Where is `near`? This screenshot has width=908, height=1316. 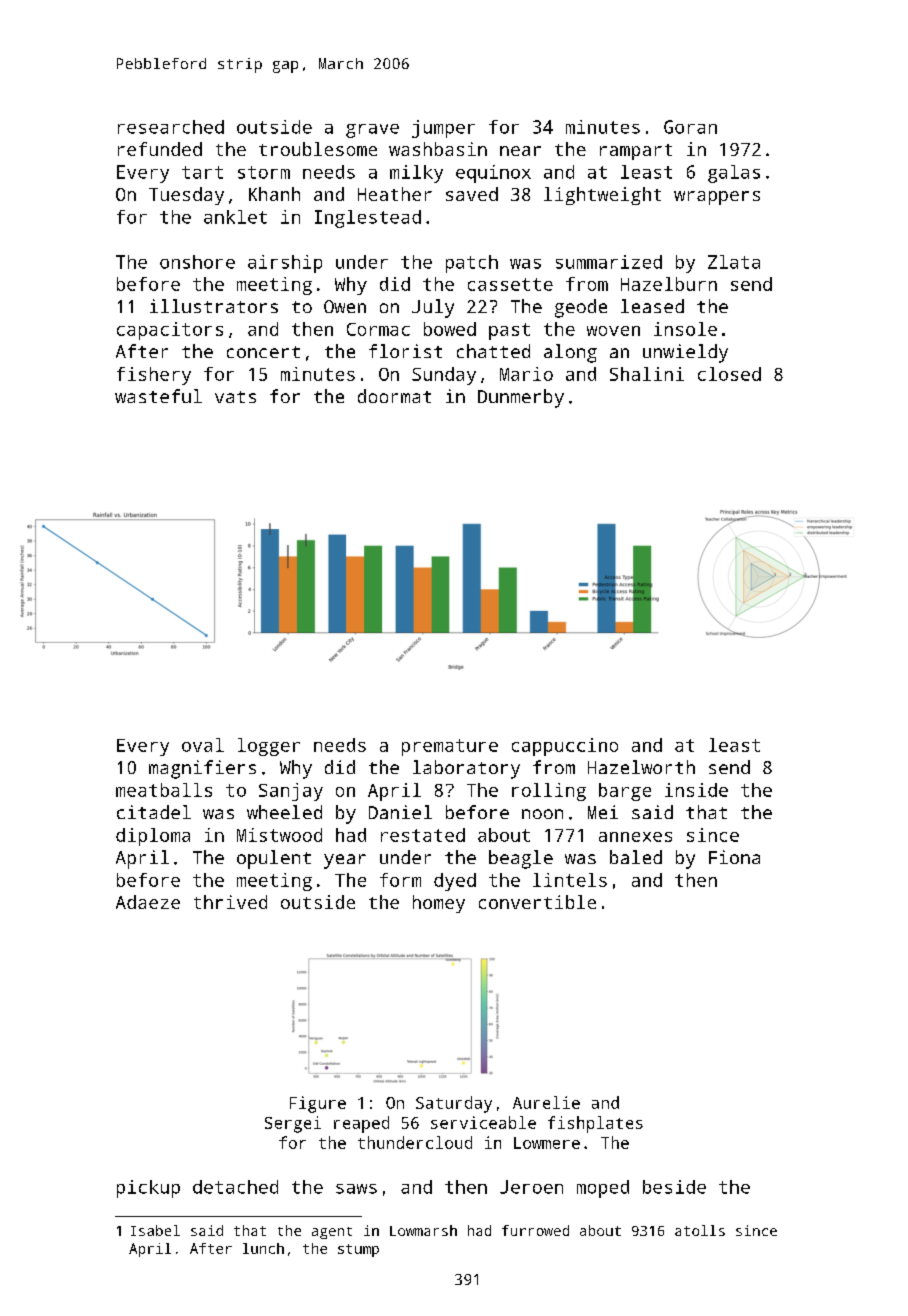
near is located at coordinates (520, 151).
